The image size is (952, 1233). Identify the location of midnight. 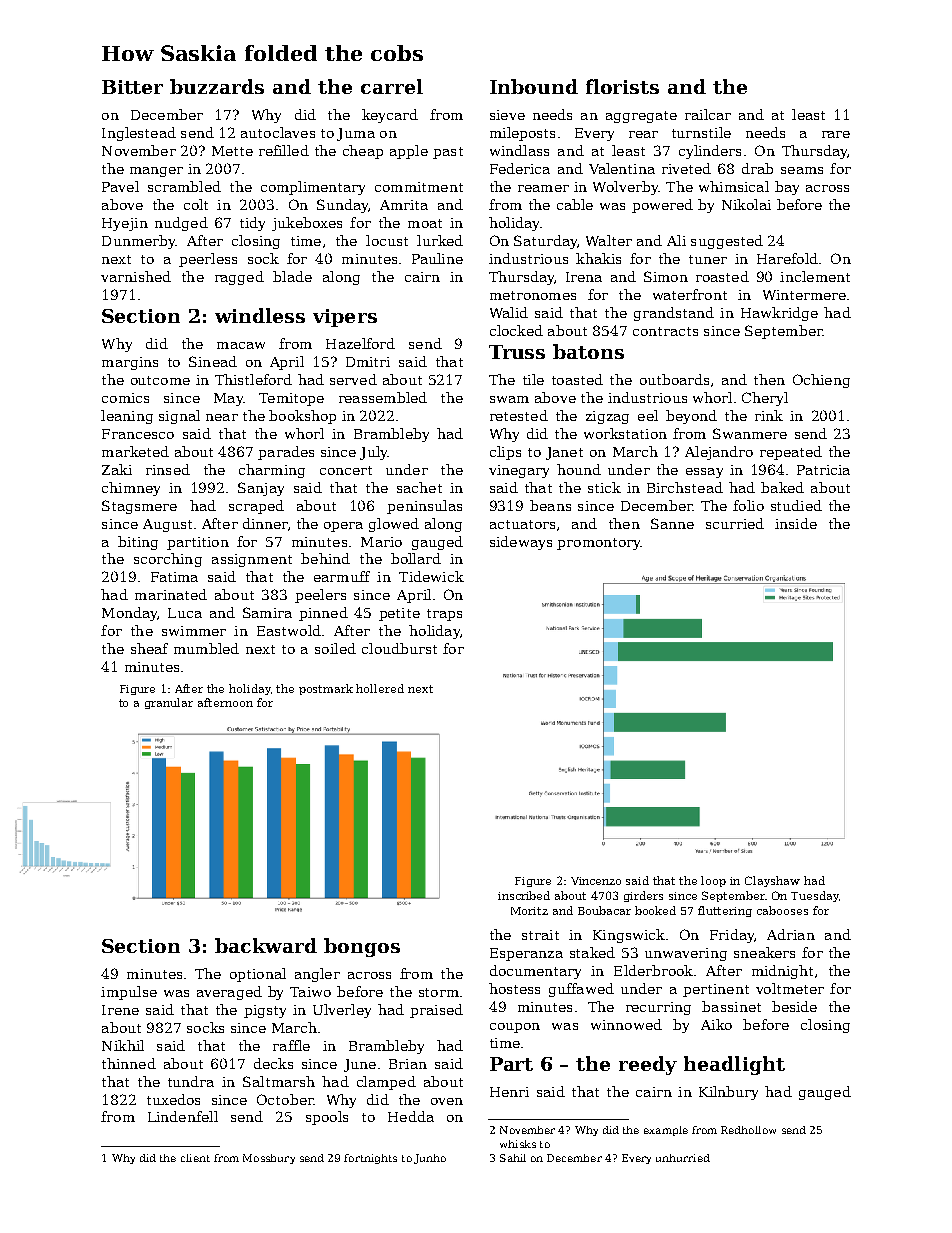
(782, 972).
